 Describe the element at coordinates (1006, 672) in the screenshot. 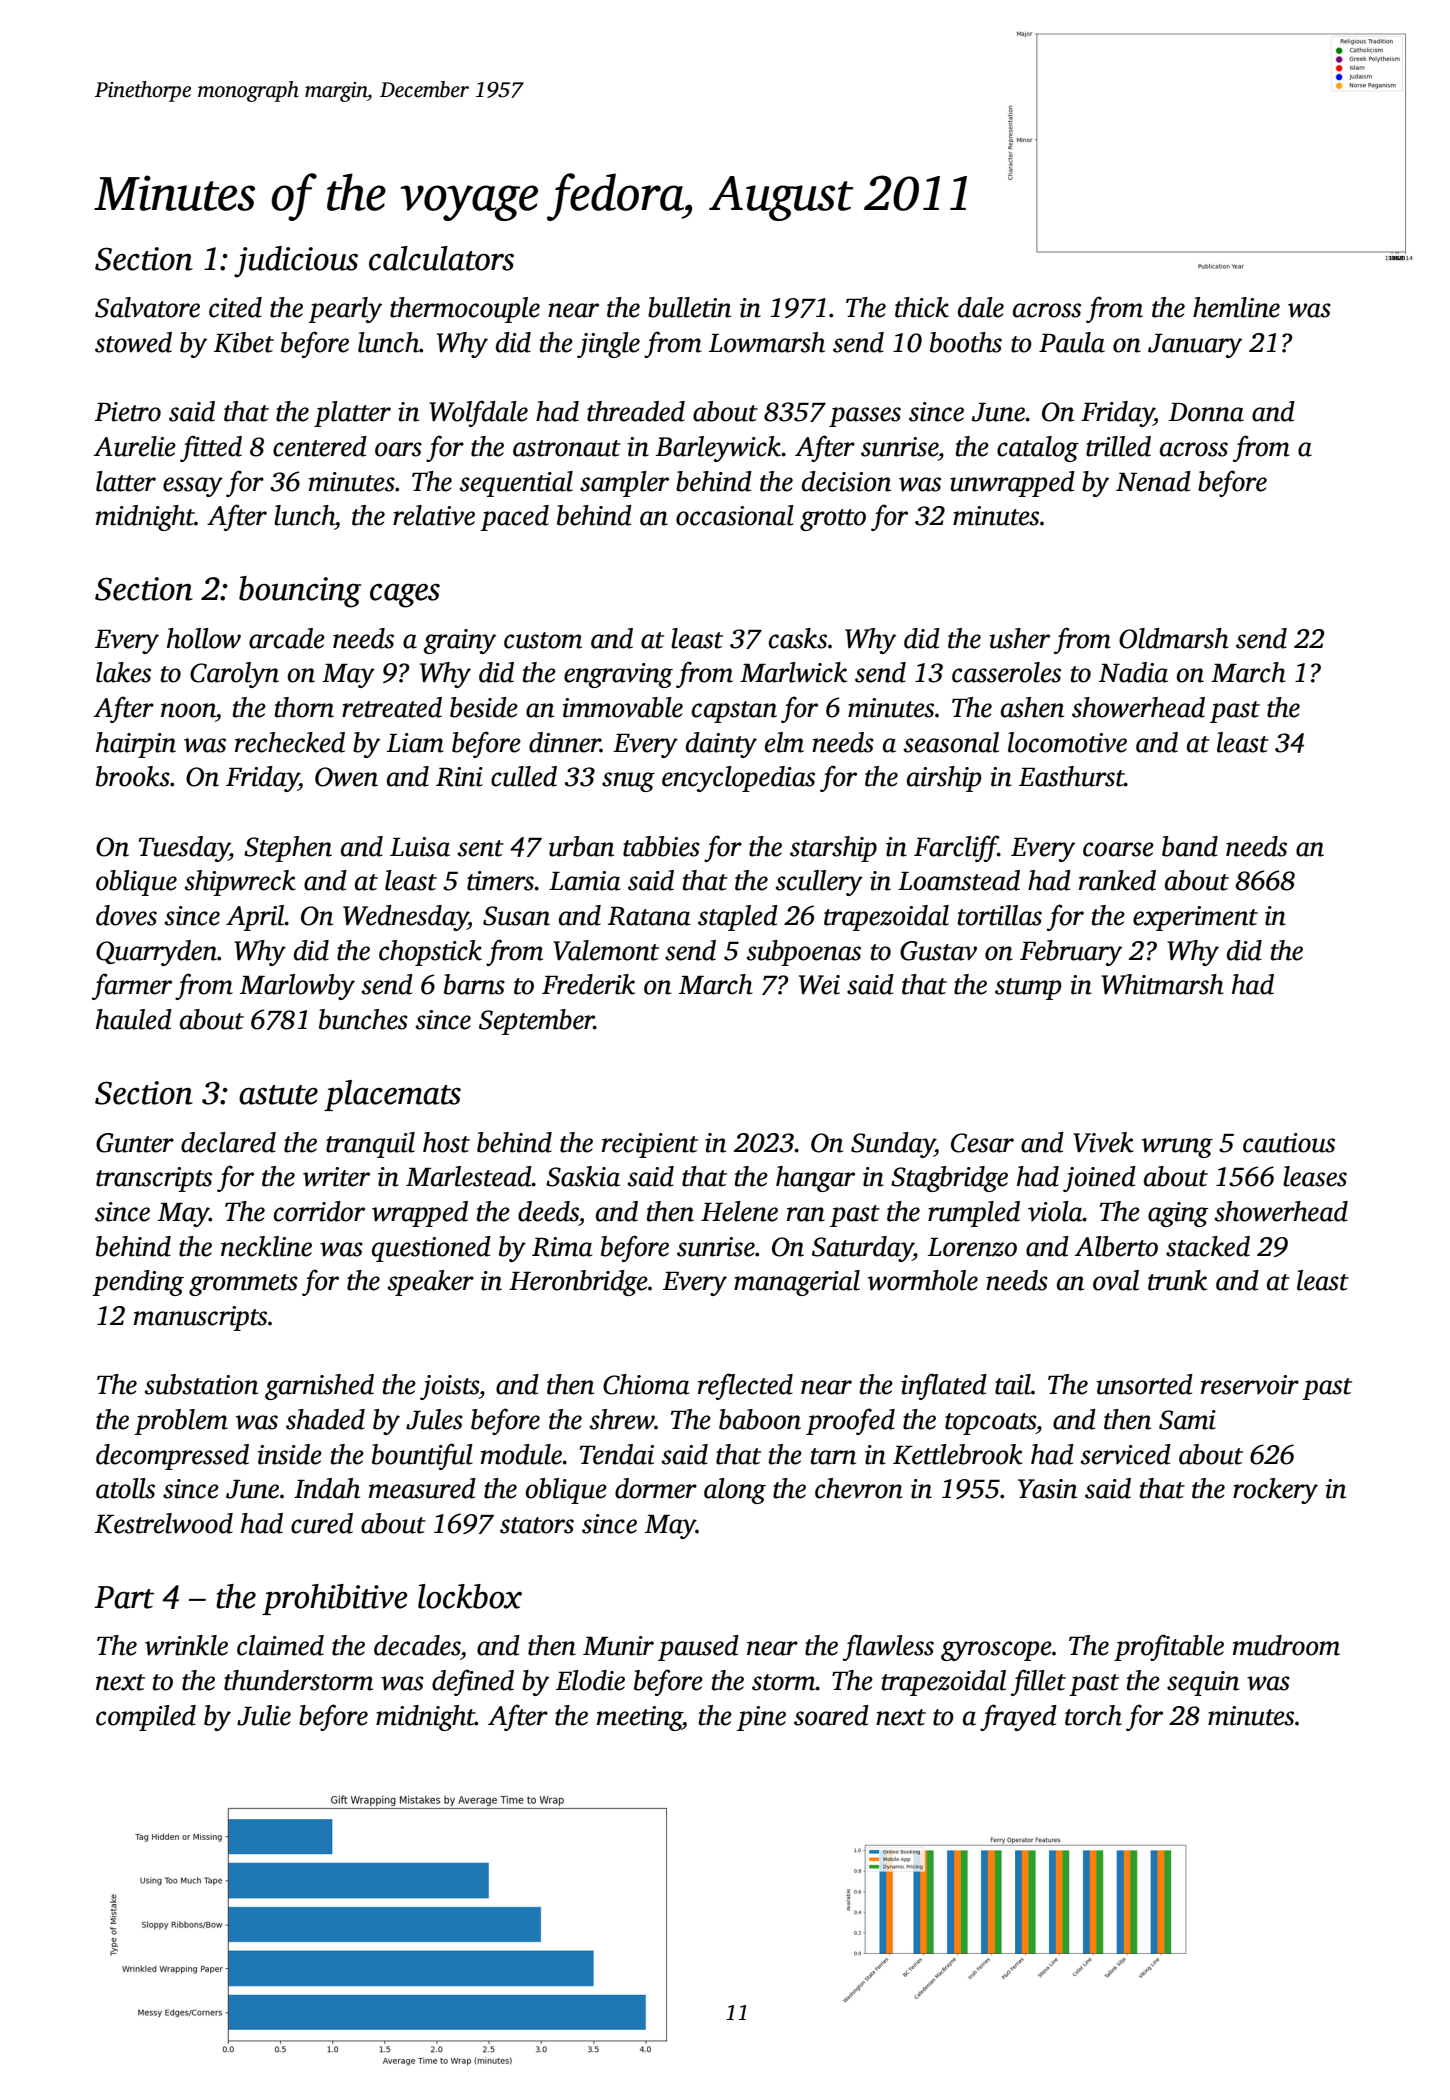

I see `casseroles` at that location.
